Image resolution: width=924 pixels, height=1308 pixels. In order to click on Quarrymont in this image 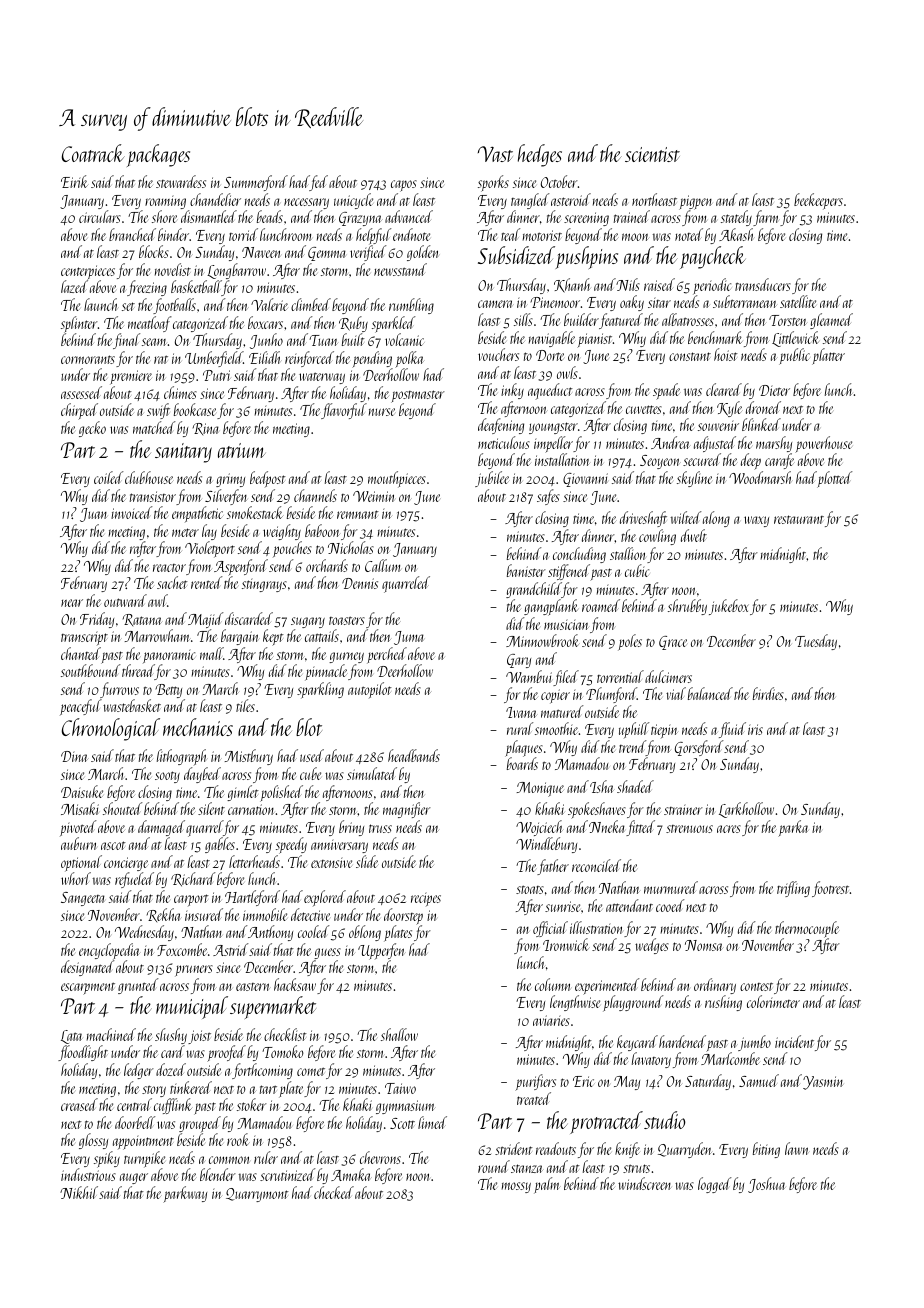, I will do `click(257, 1195)`.
